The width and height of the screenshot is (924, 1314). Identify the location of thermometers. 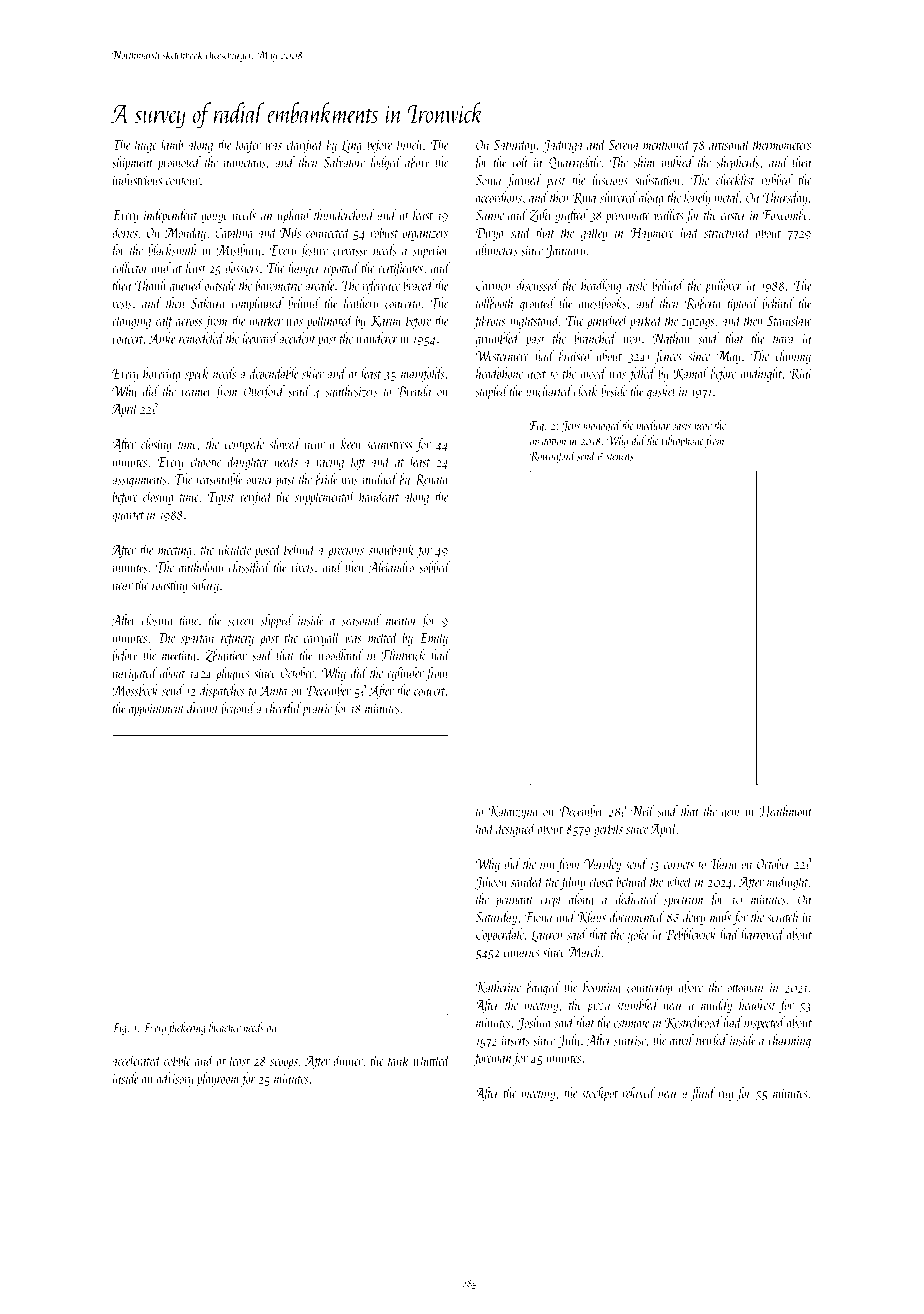
(782, 144).
